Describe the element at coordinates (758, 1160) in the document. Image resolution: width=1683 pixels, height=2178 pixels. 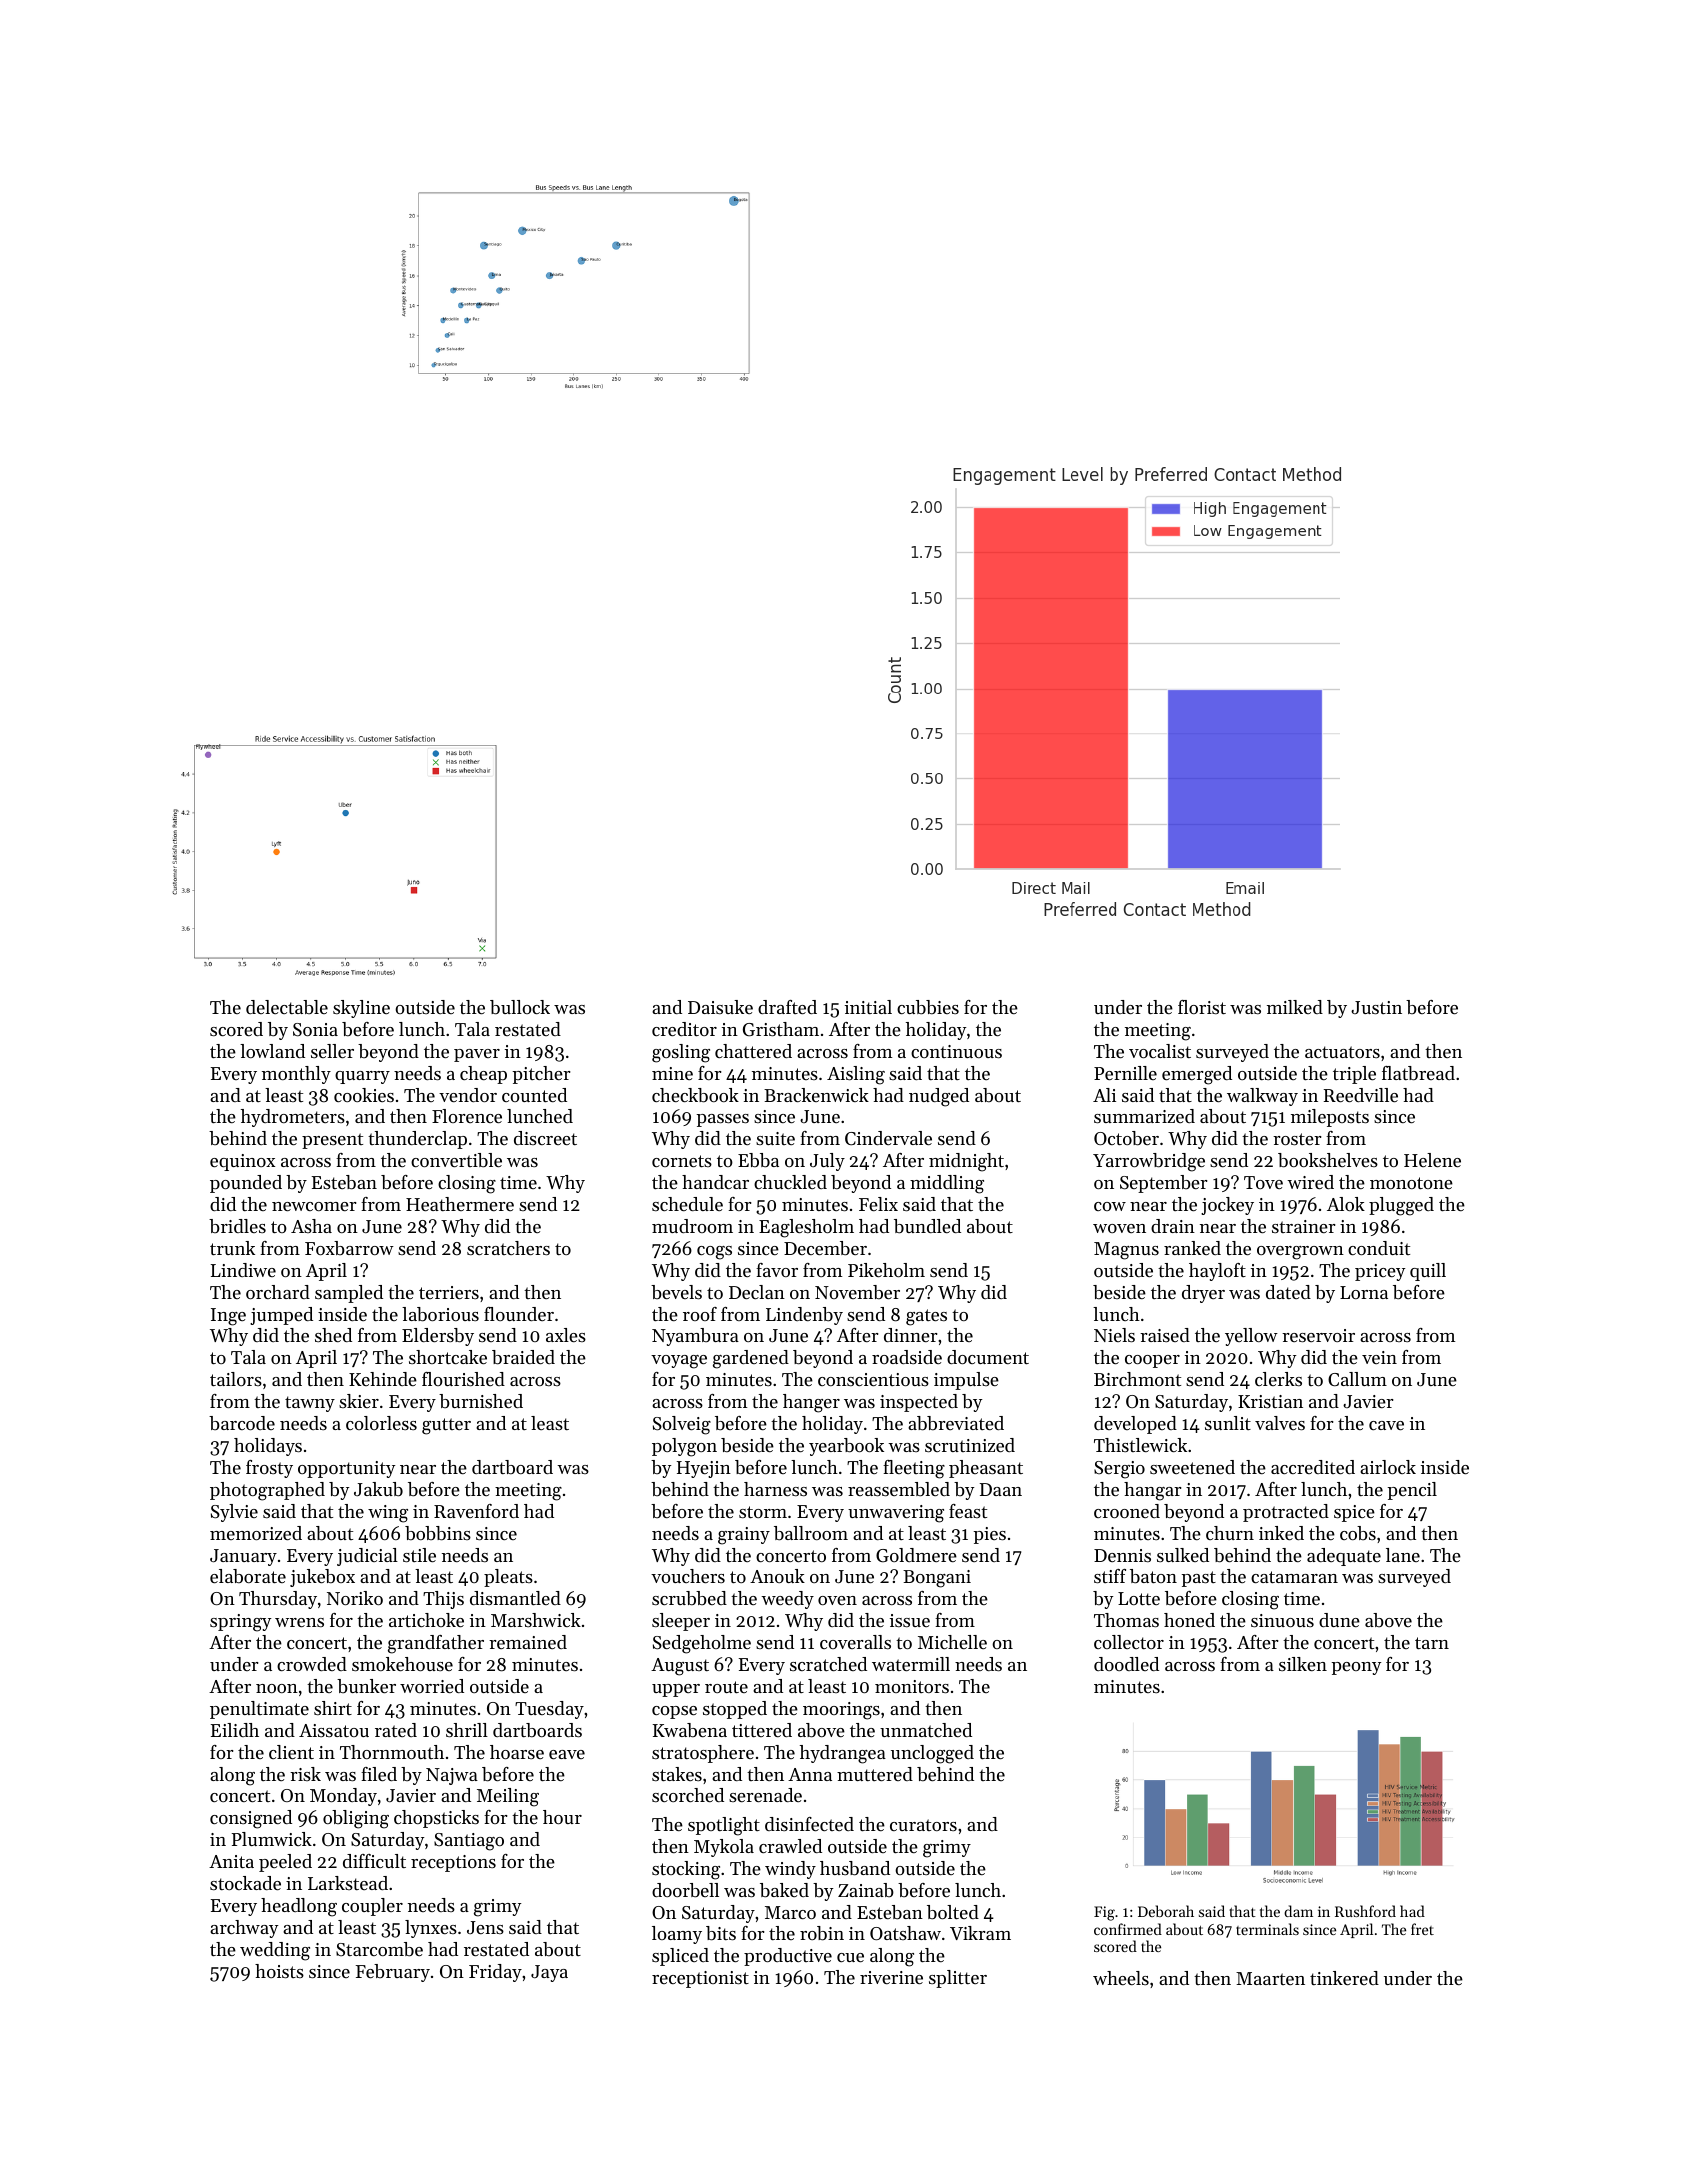
I see `Ebba` at that location.
